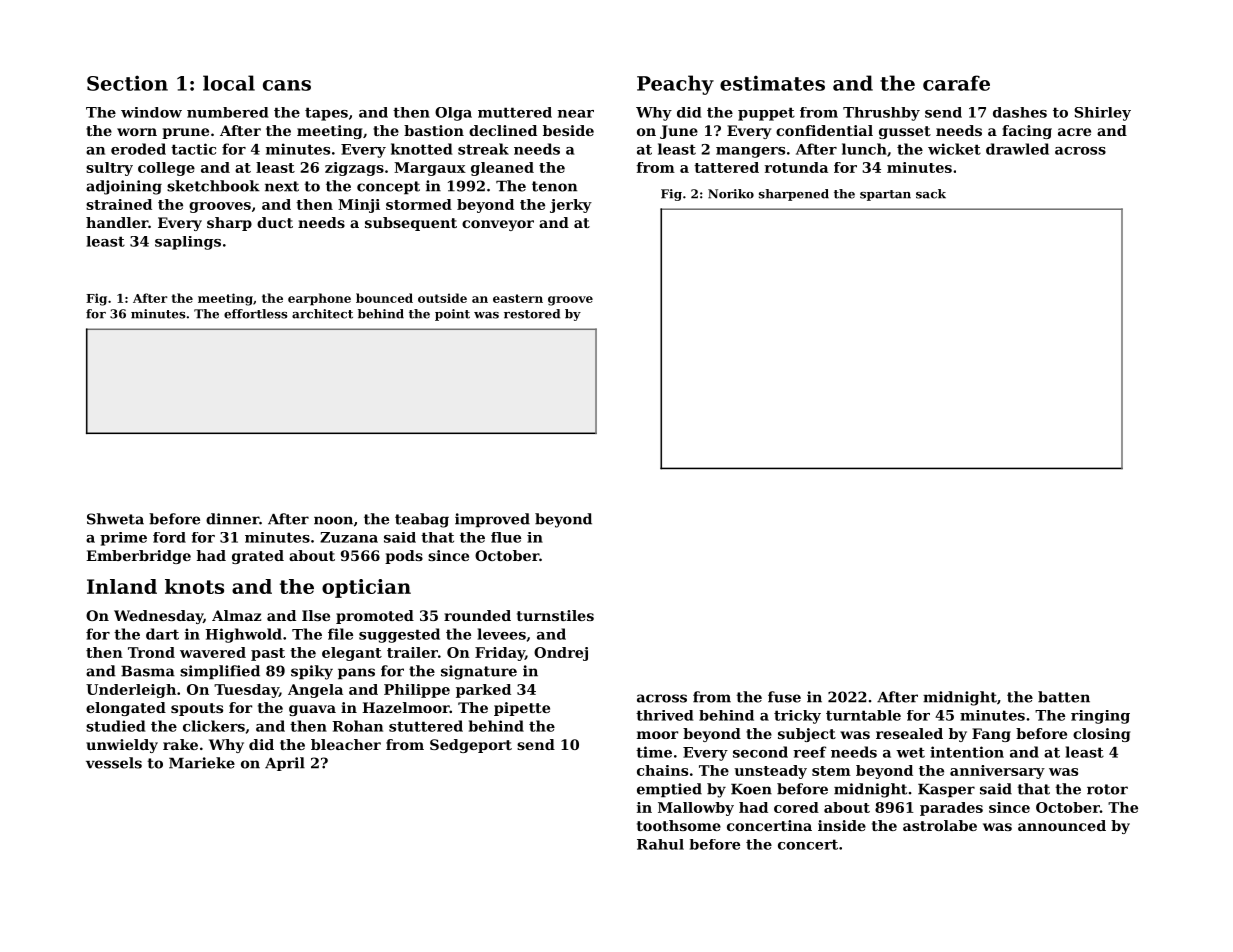 Image resolution: width=1233 pixels, height=952 pixels. What do you see at coordinates (287, 85) in the image?
I see `cans` at bounding box center [287, 85].
